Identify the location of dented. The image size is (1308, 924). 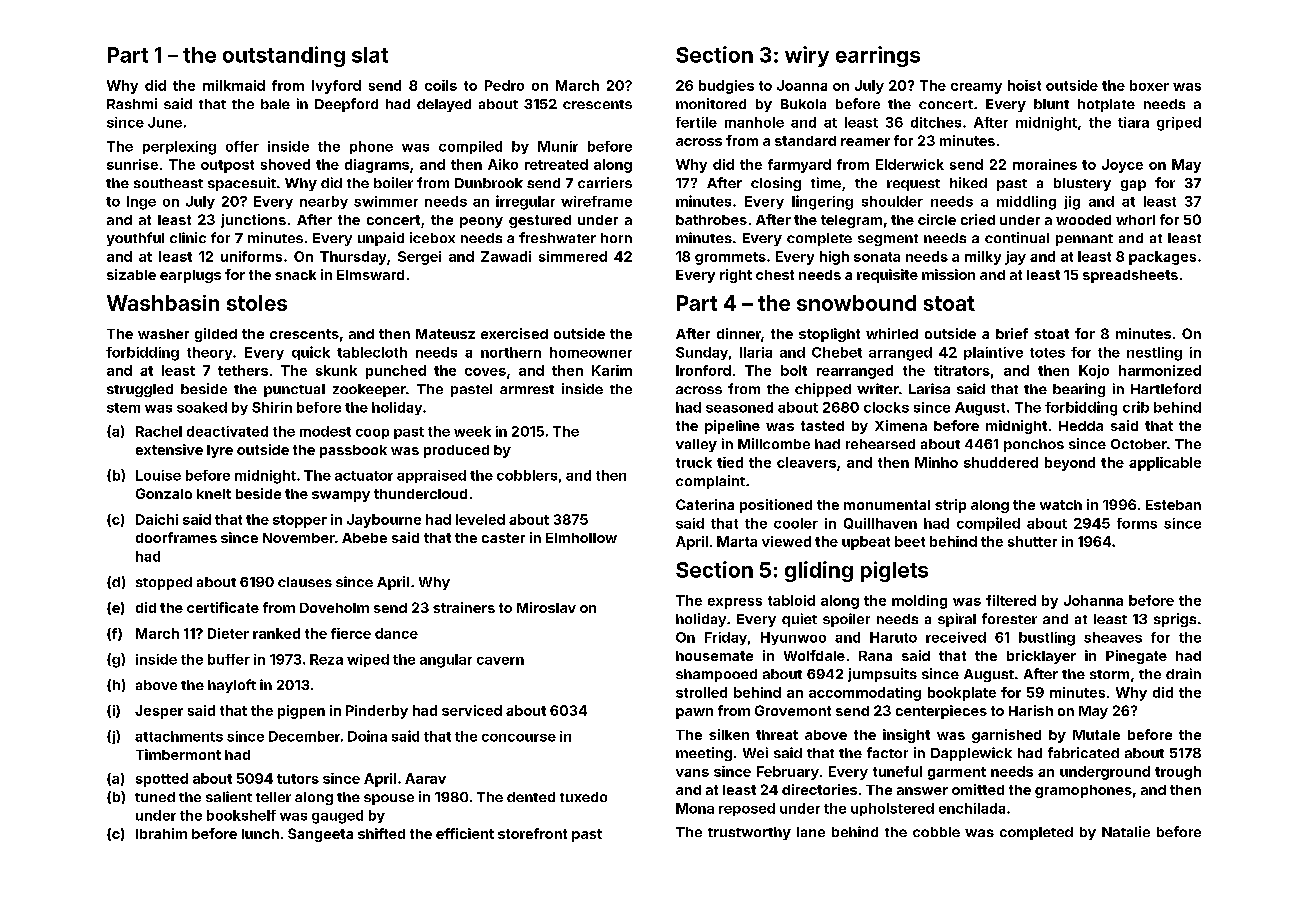
(531, 797).
